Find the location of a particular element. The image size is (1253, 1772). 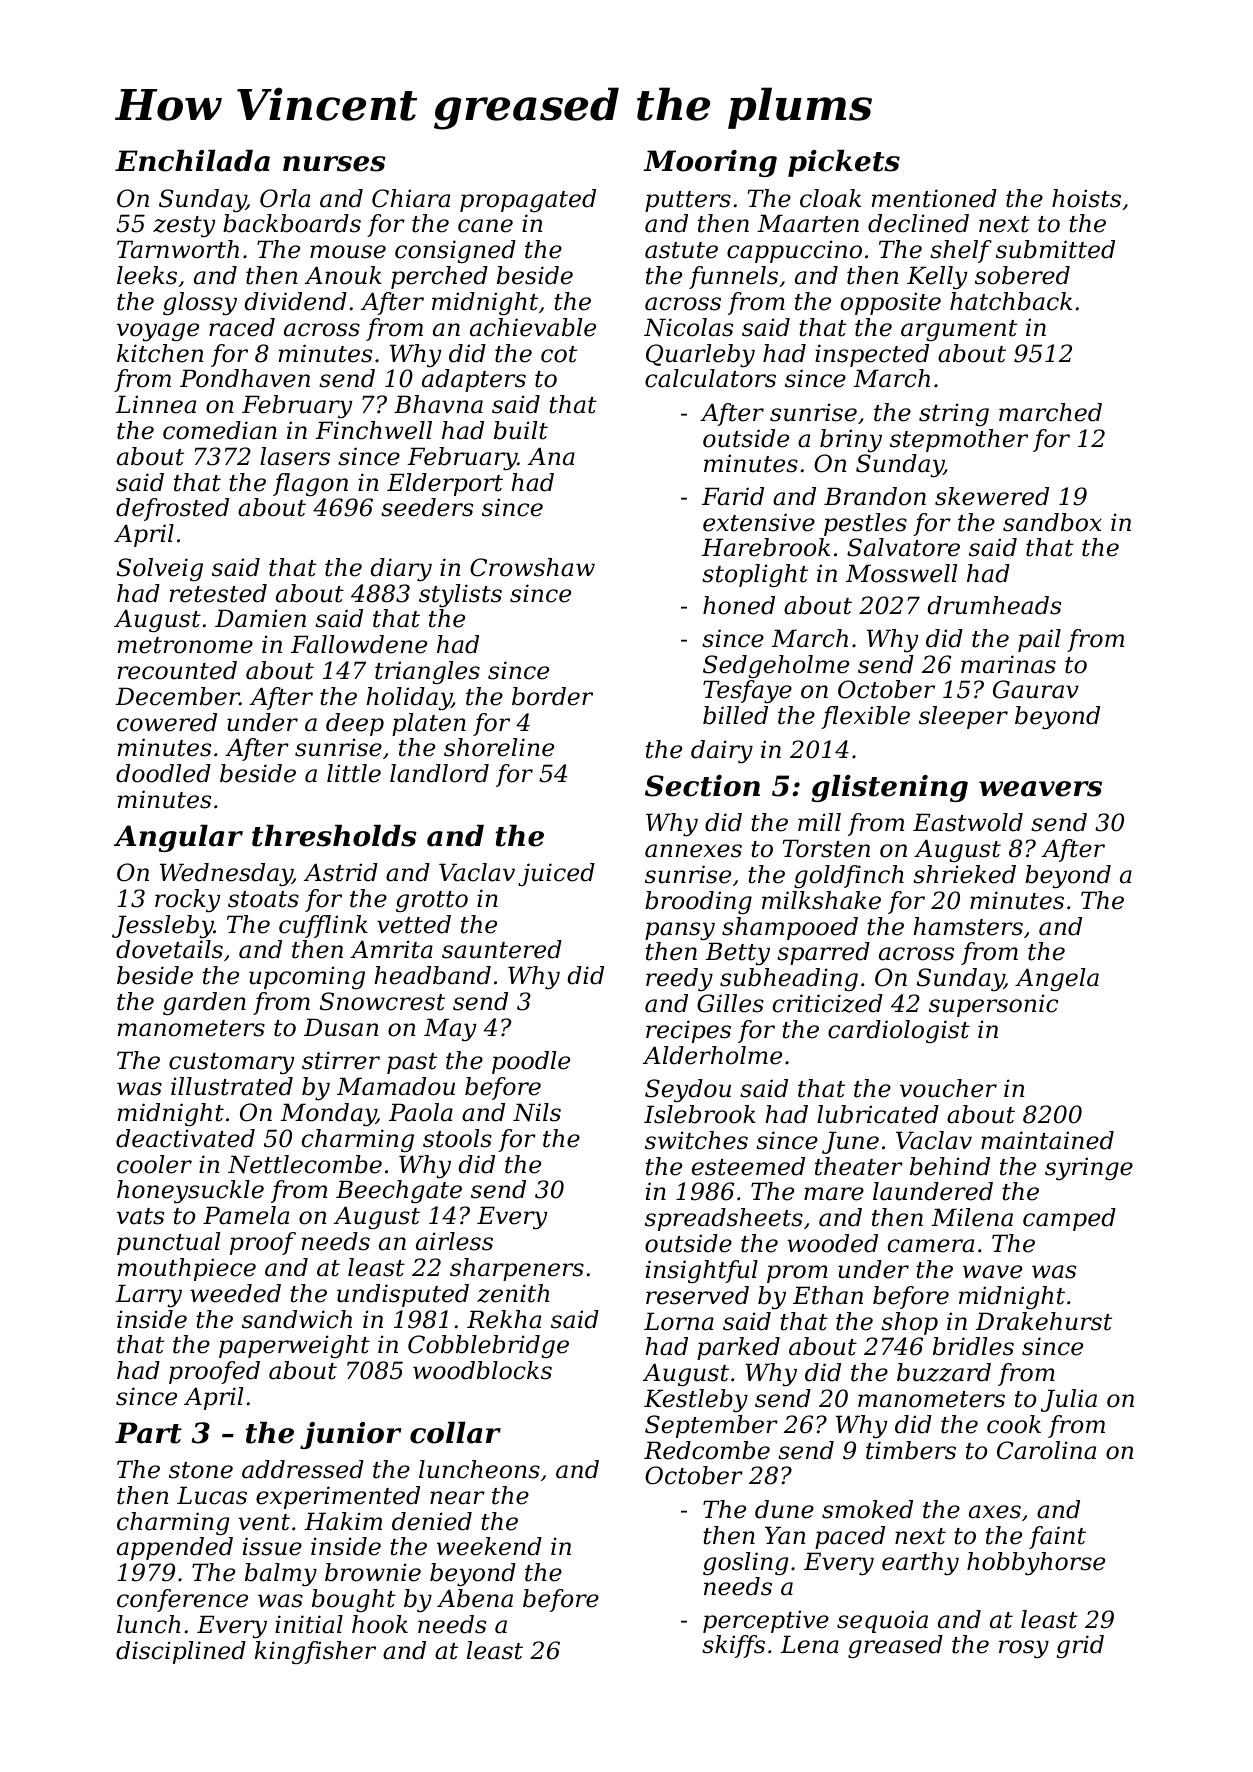

skewered is located at coordinates (992, 496).
